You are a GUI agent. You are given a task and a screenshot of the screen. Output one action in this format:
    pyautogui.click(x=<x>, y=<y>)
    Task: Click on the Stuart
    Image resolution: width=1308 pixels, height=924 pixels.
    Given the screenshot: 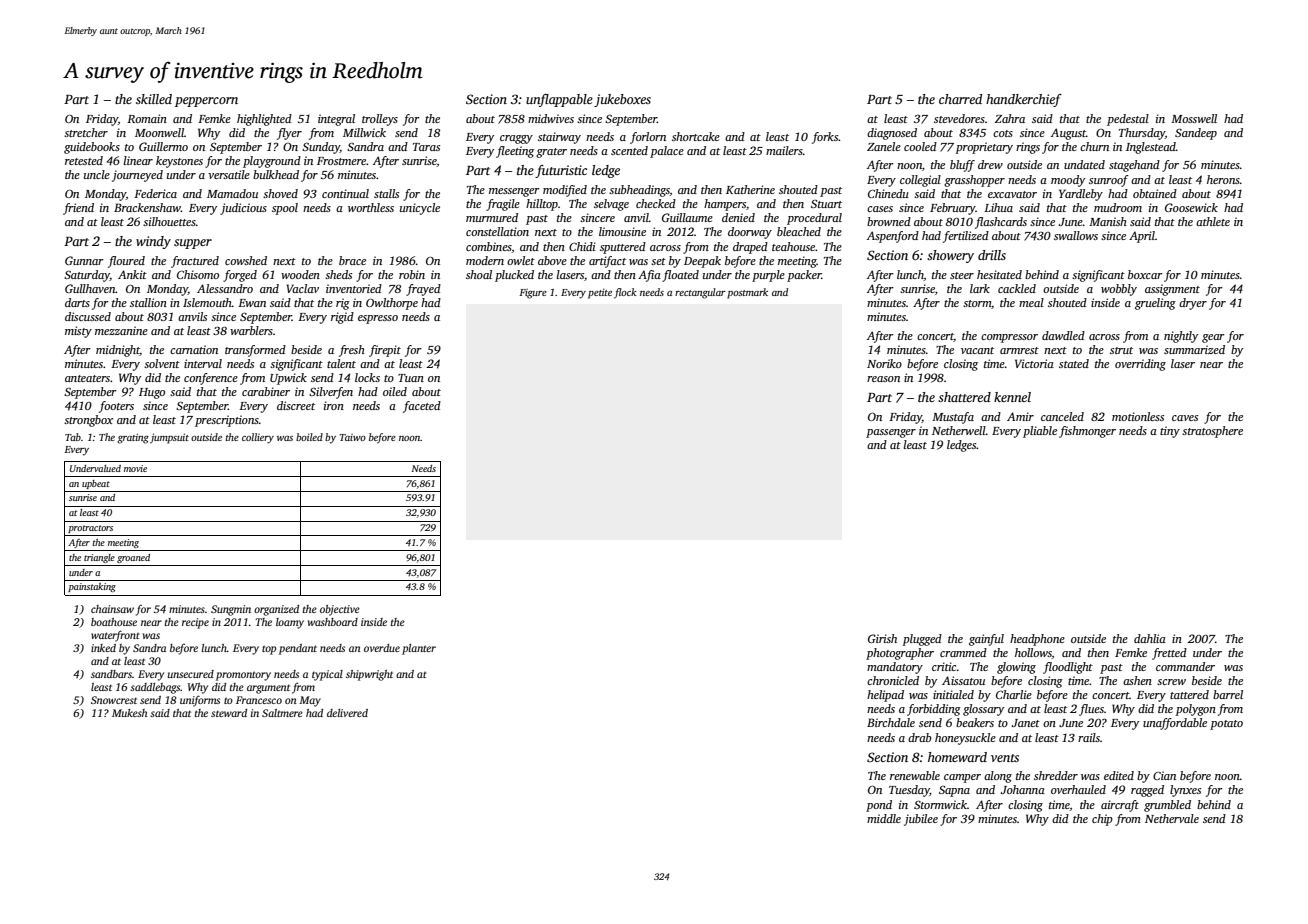 What is the action you would take?
    pyautogui.click(x=826, y=203)
